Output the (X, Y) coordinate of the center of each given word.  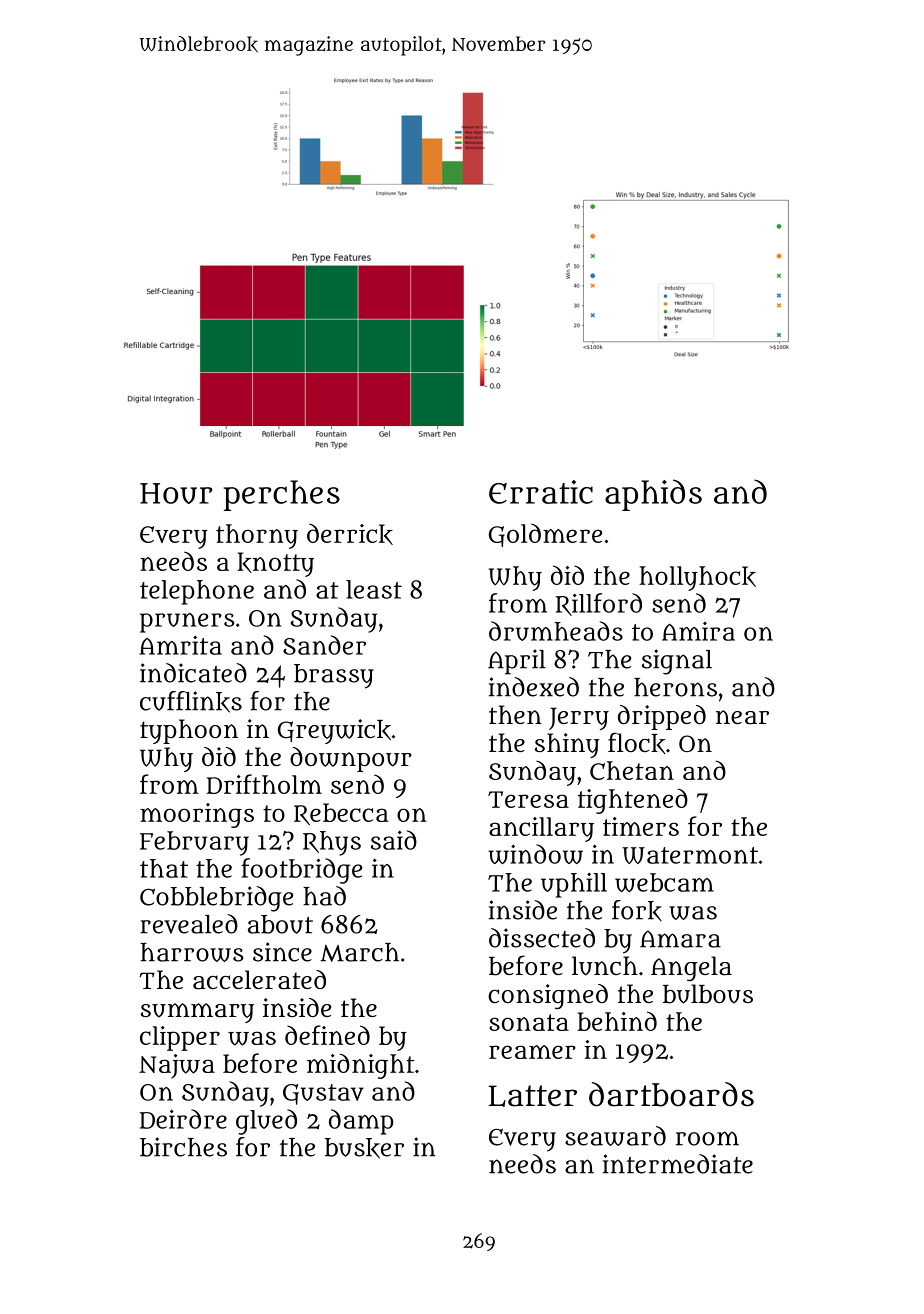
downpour (351, 759)
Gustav (323, 1094)
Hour (176, 493)
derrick (350, 534)
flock (637, 743)
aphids (653, 495)
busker (364, 1148)
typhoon (189, 731)
